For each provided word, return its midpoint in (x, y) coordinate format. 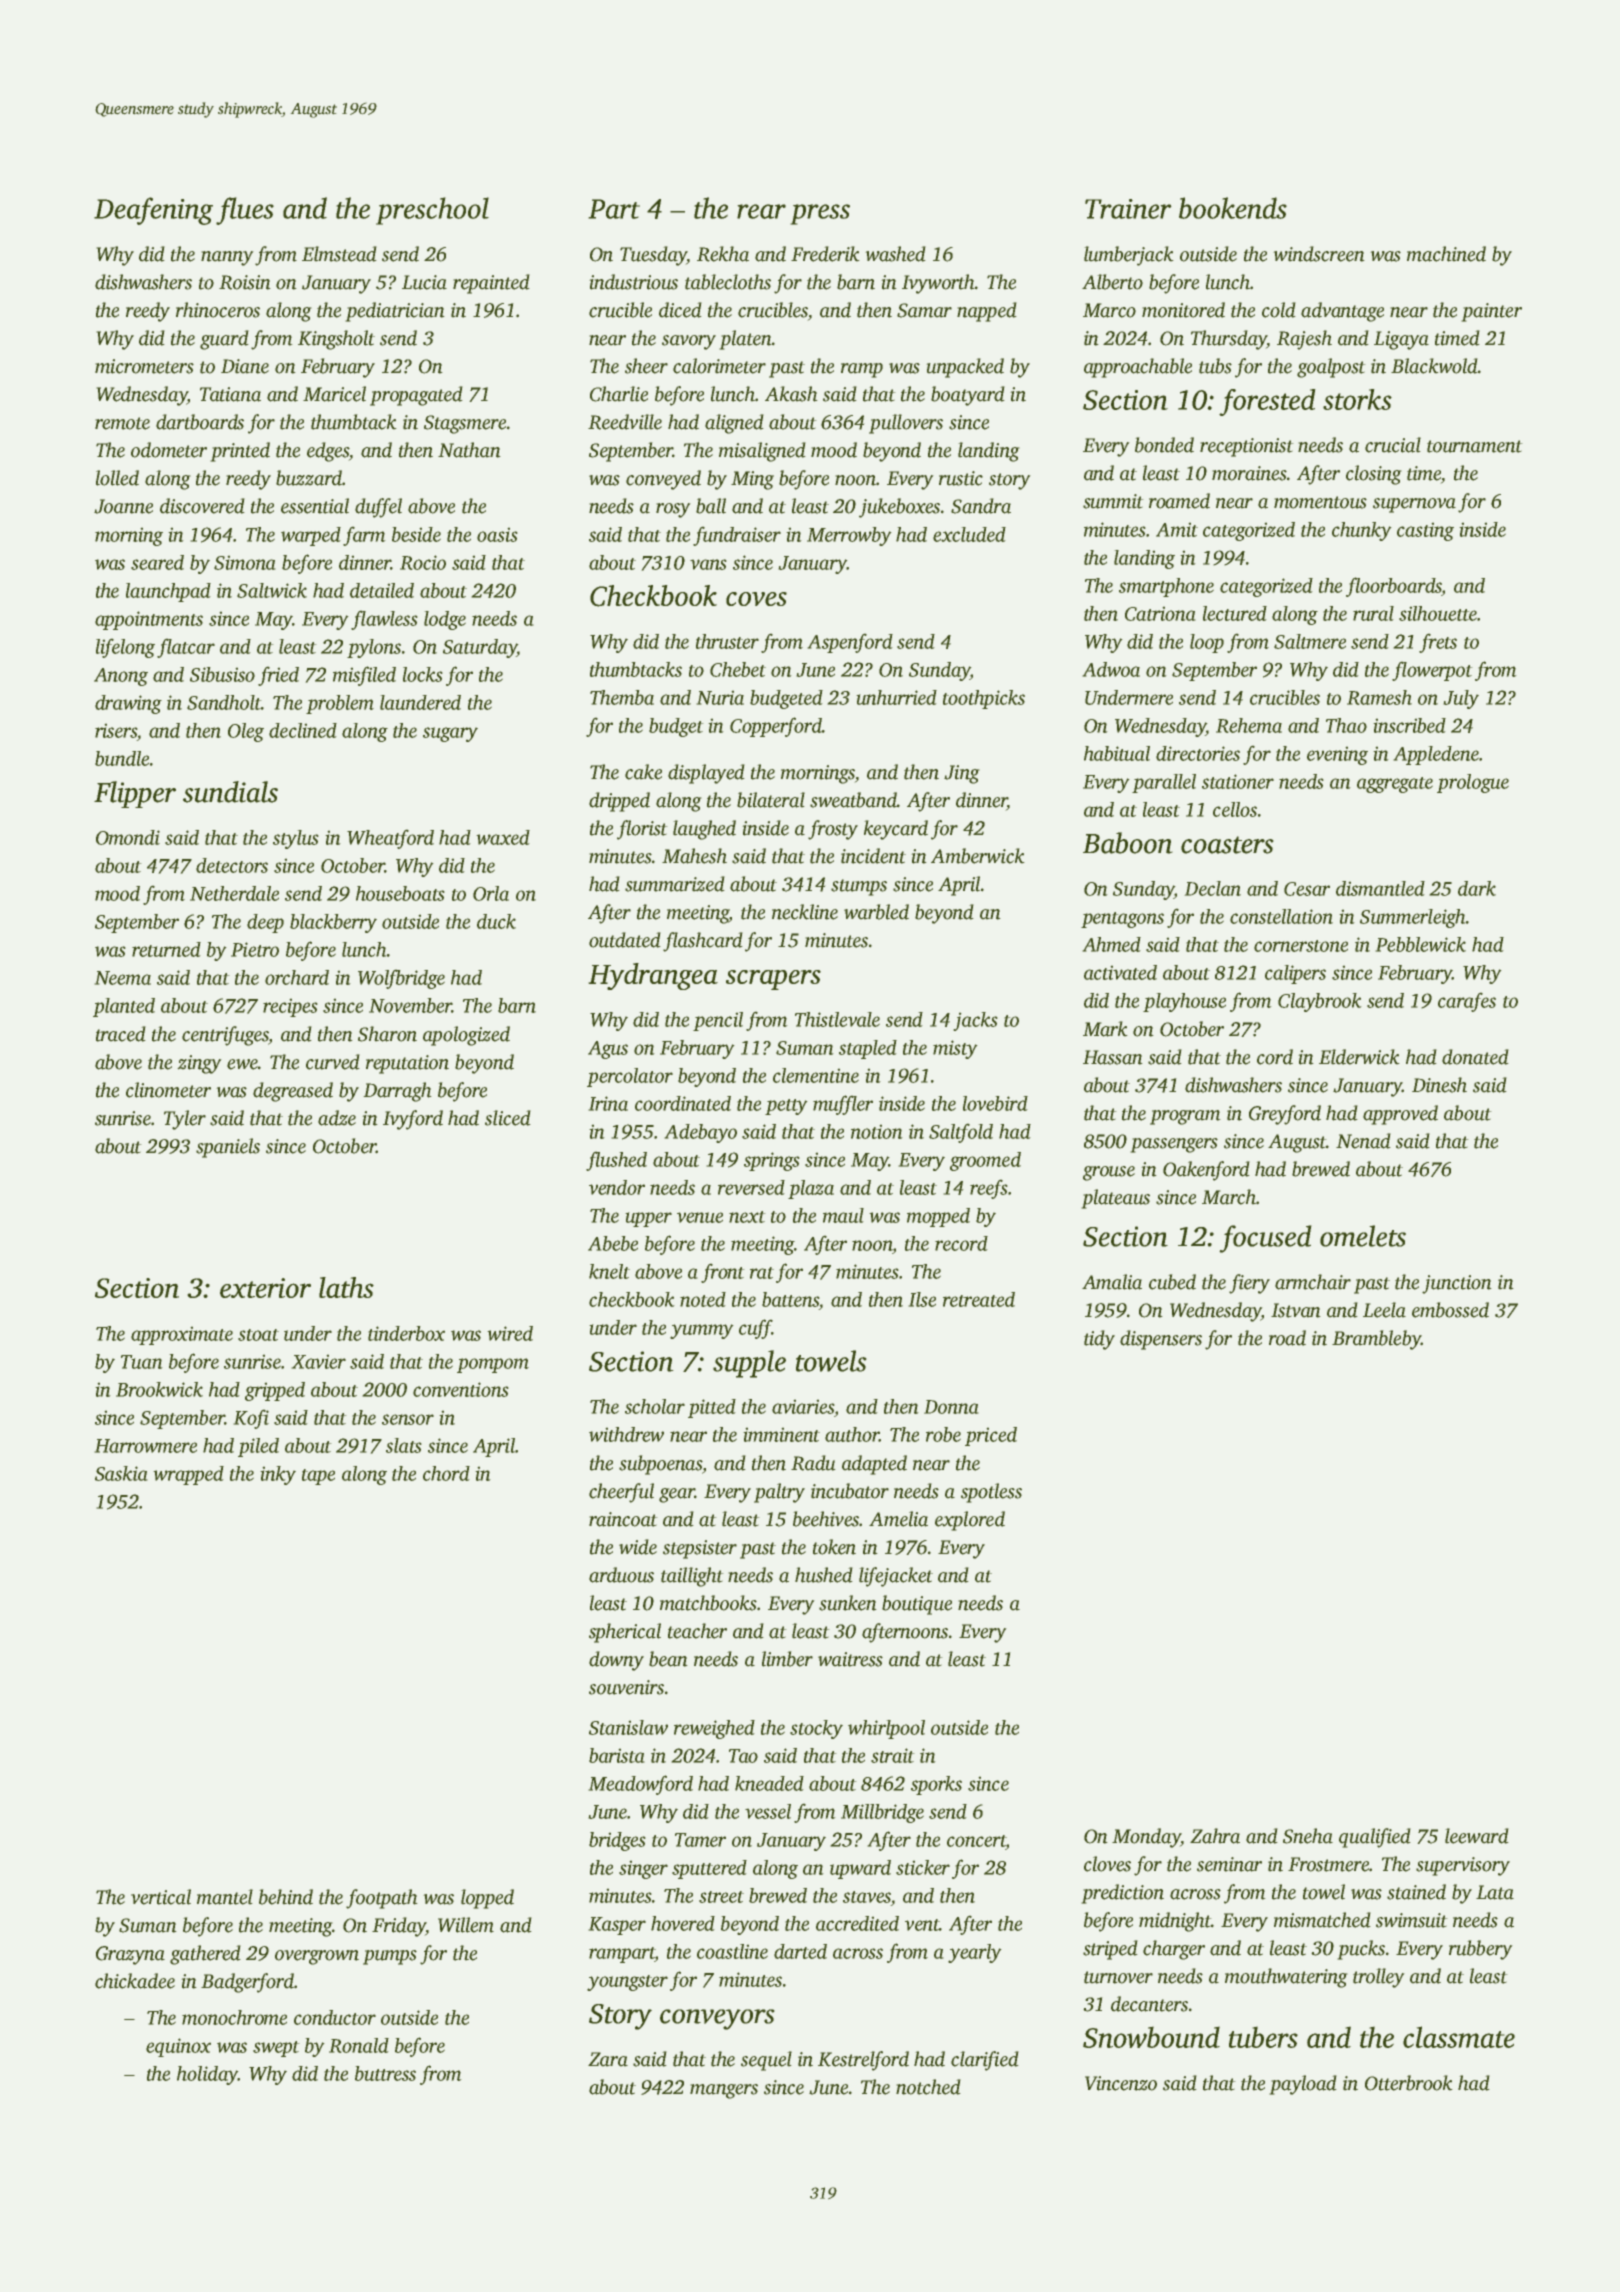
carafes (1467, 1002)
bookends (1233, 208)
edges (328, 452)
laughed (704, 830)
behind (286, 1897)
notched (928, 2087)
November (410, 1005)
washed (895, 254)
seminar (1229, 1864)
